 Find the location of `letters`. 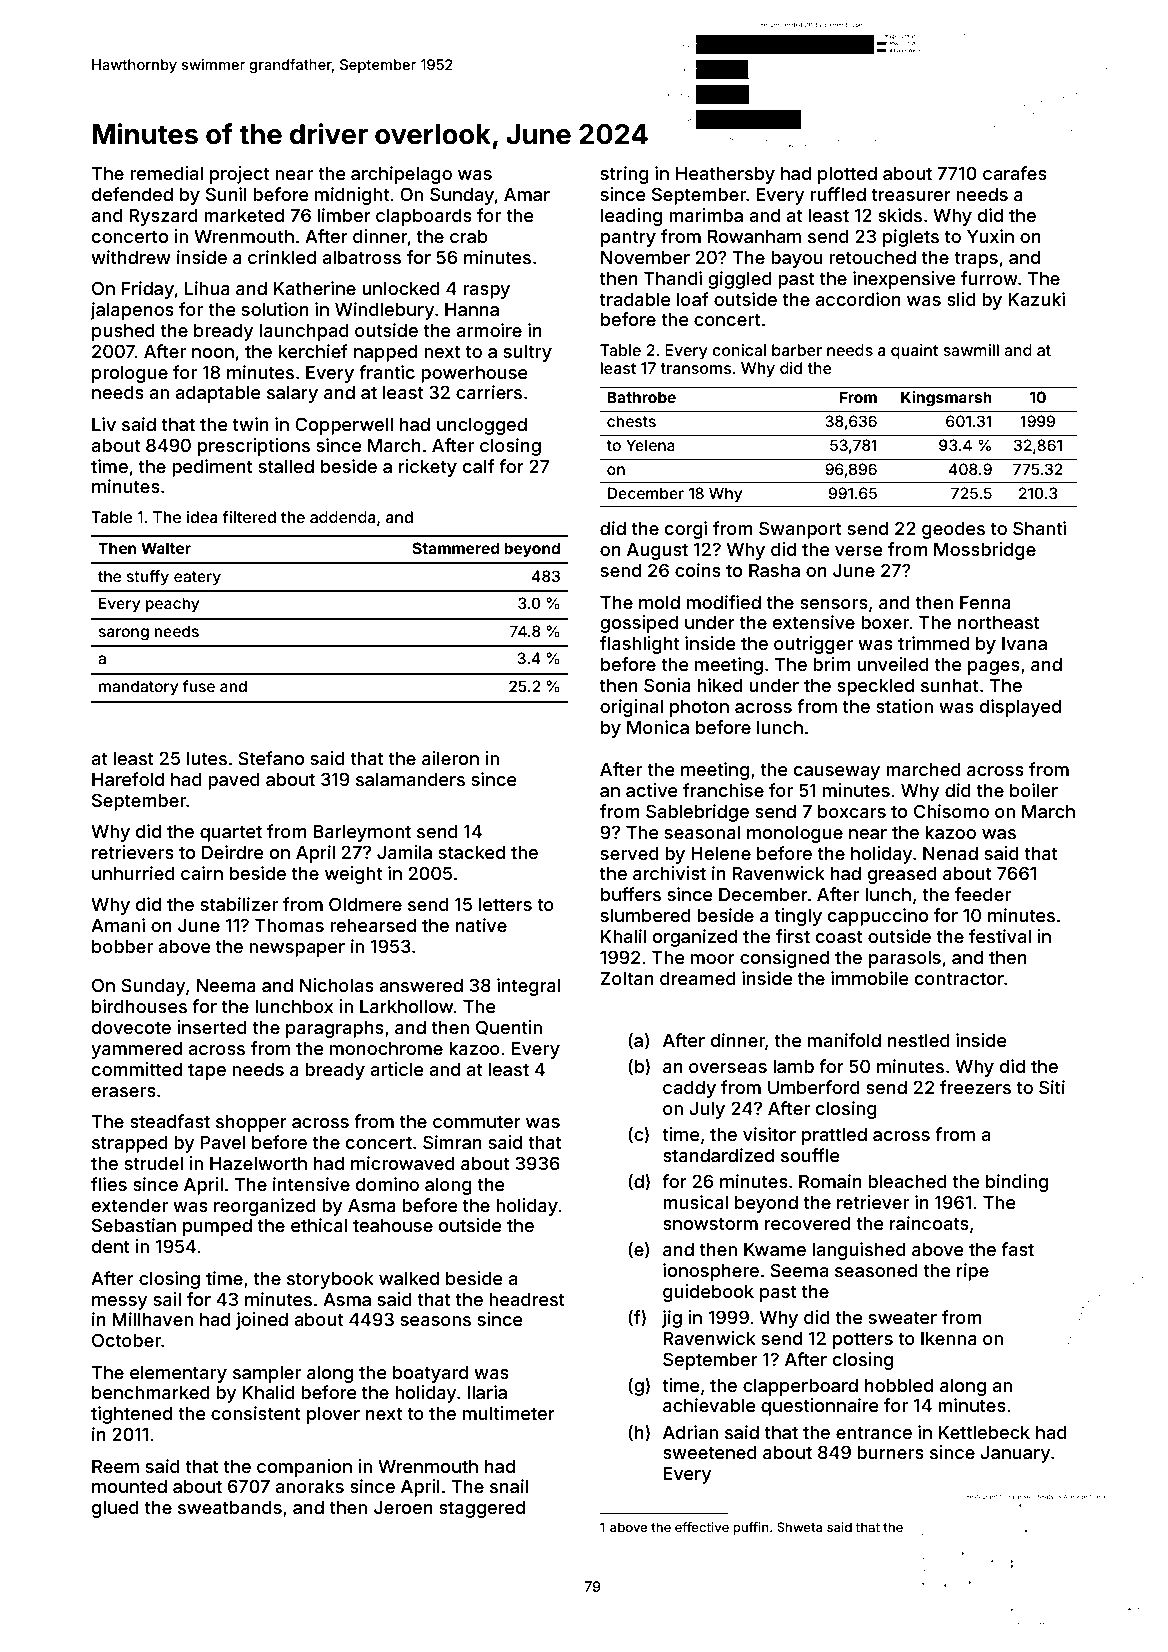

letters is located at coordinates (505, 904).
